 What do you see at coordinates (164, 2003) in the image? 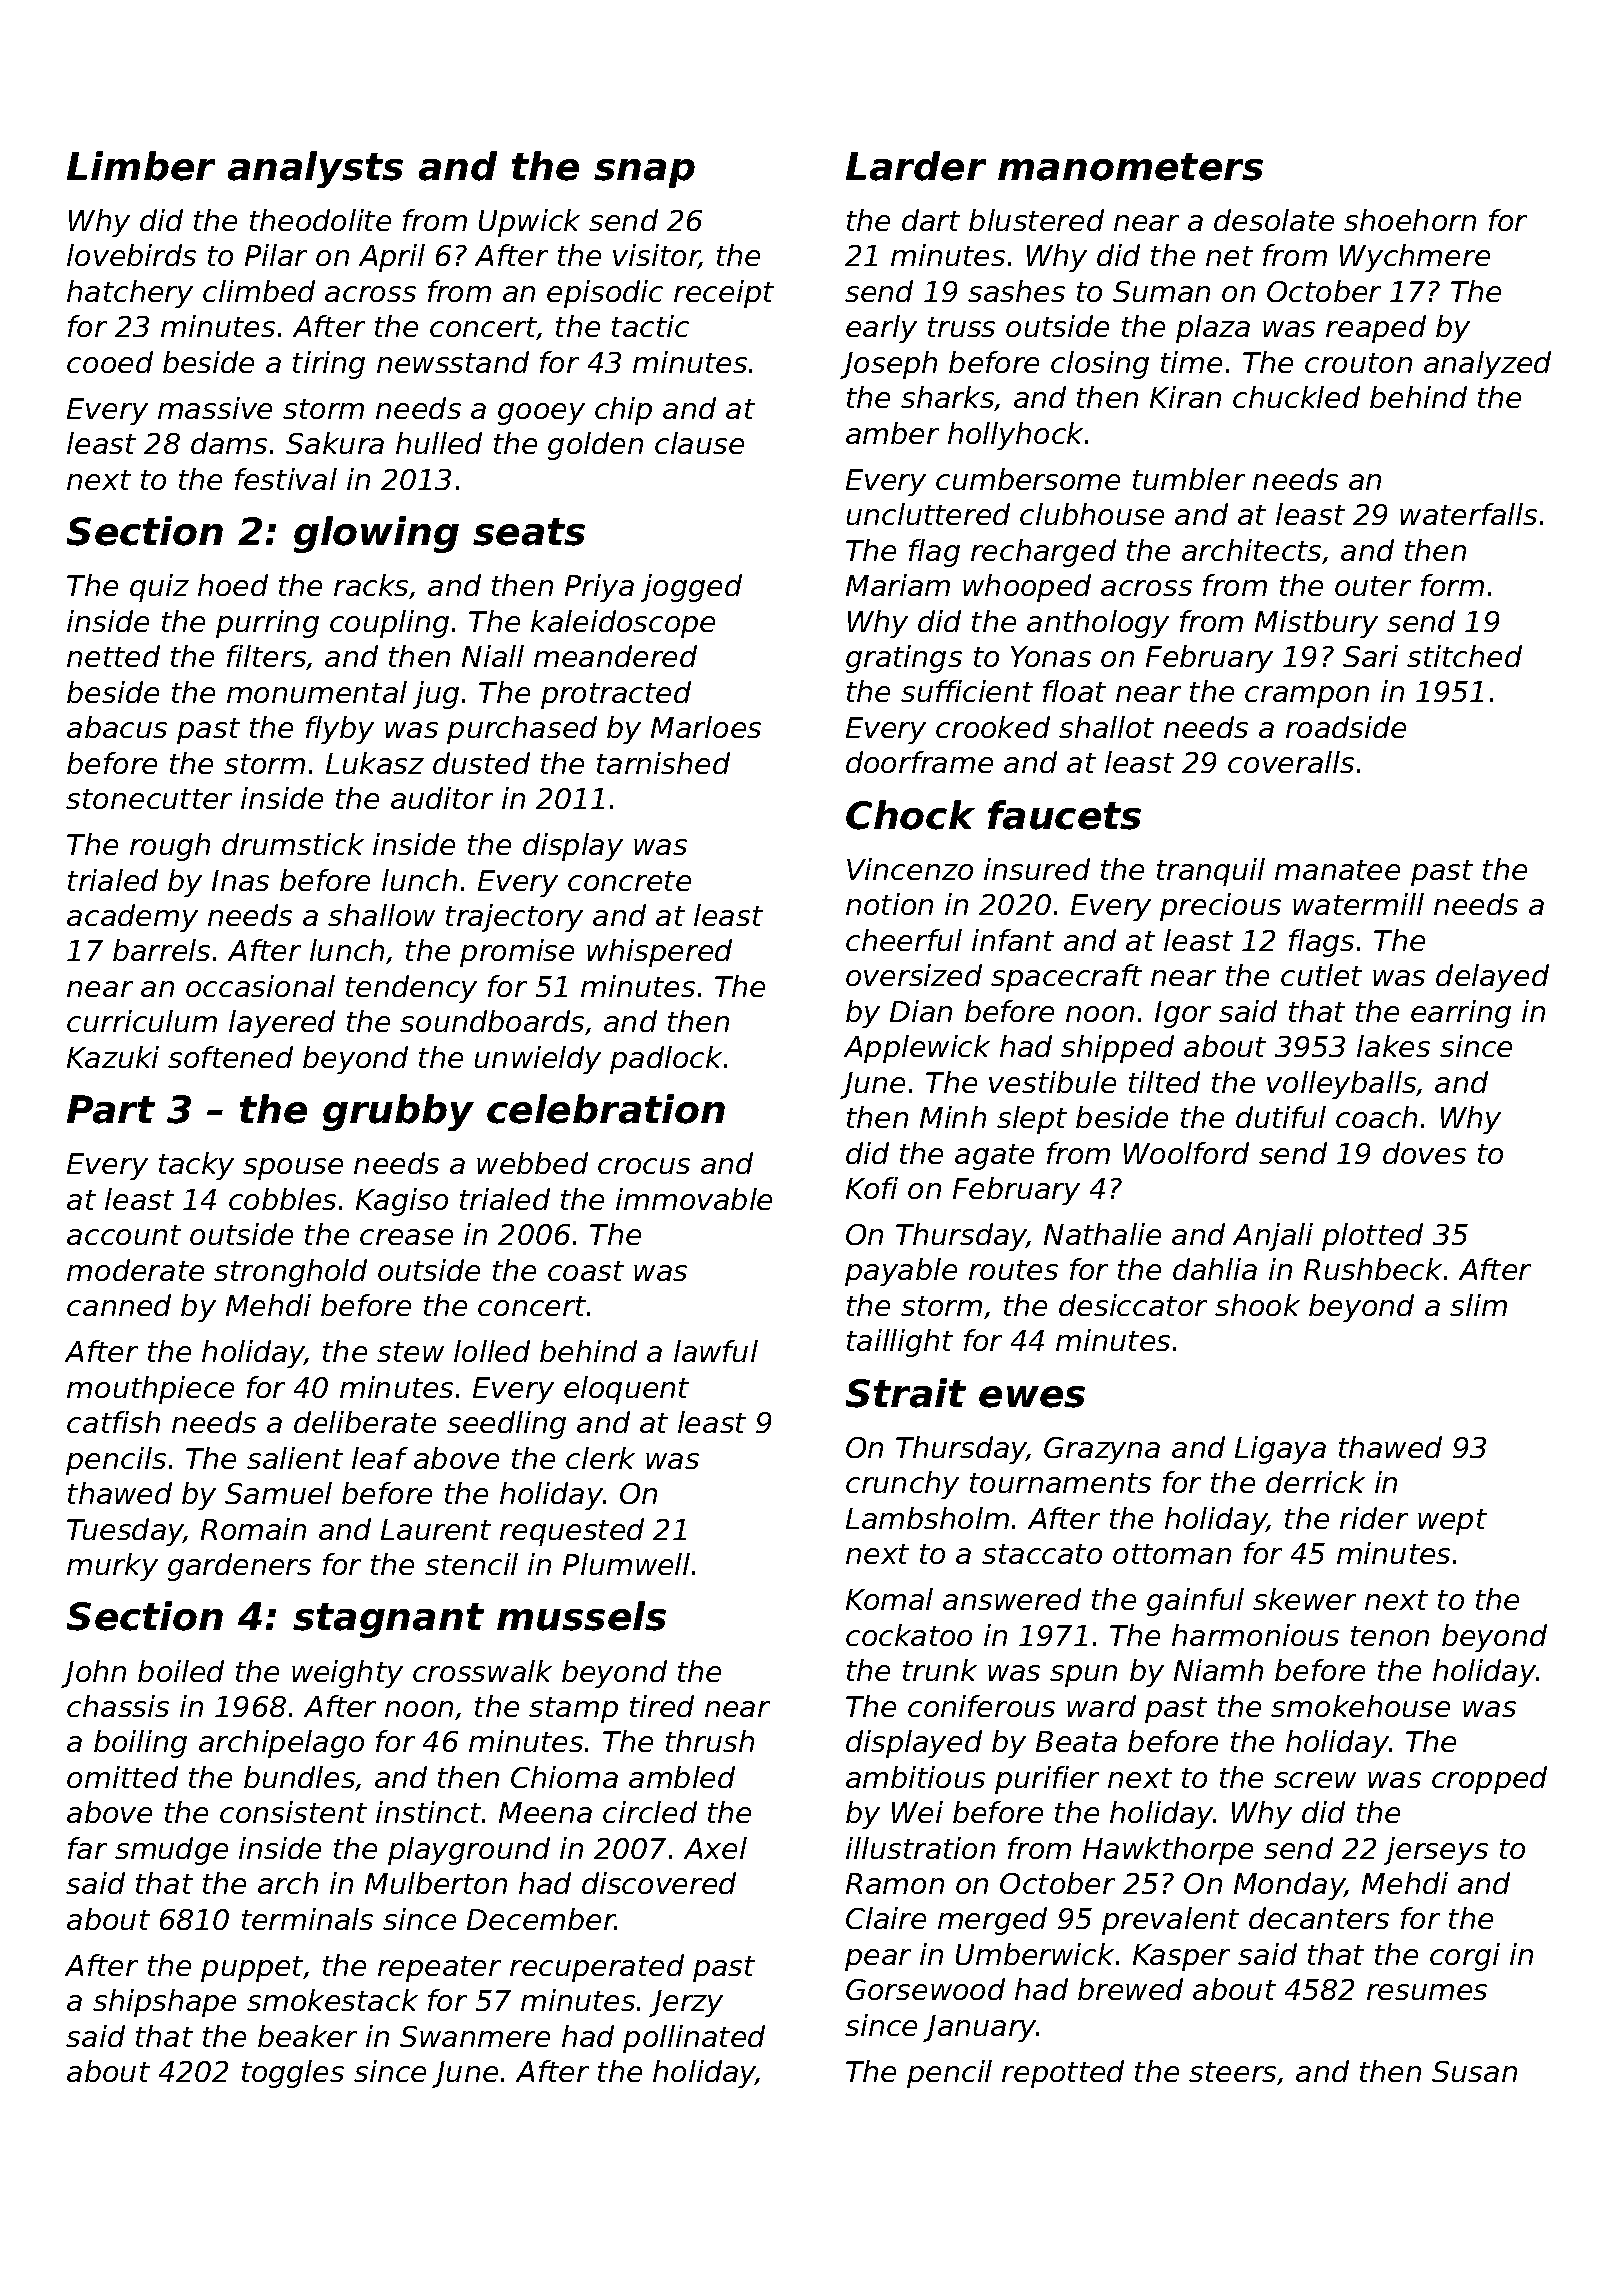
I see `shipshape` at bounding box center [164, 2003].
